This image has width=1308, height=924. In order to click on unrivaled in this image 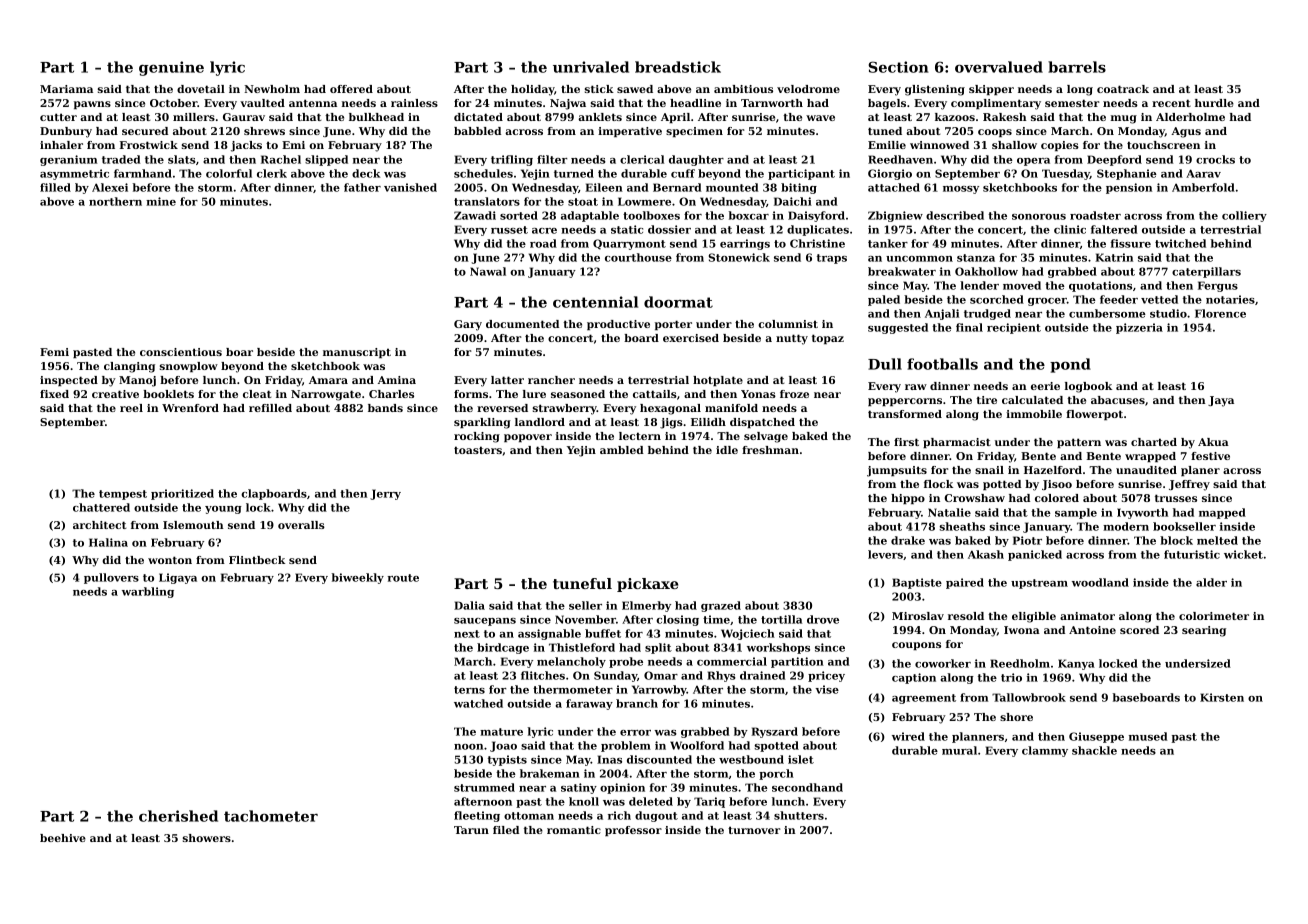, I will do `click(591, 67)`.
